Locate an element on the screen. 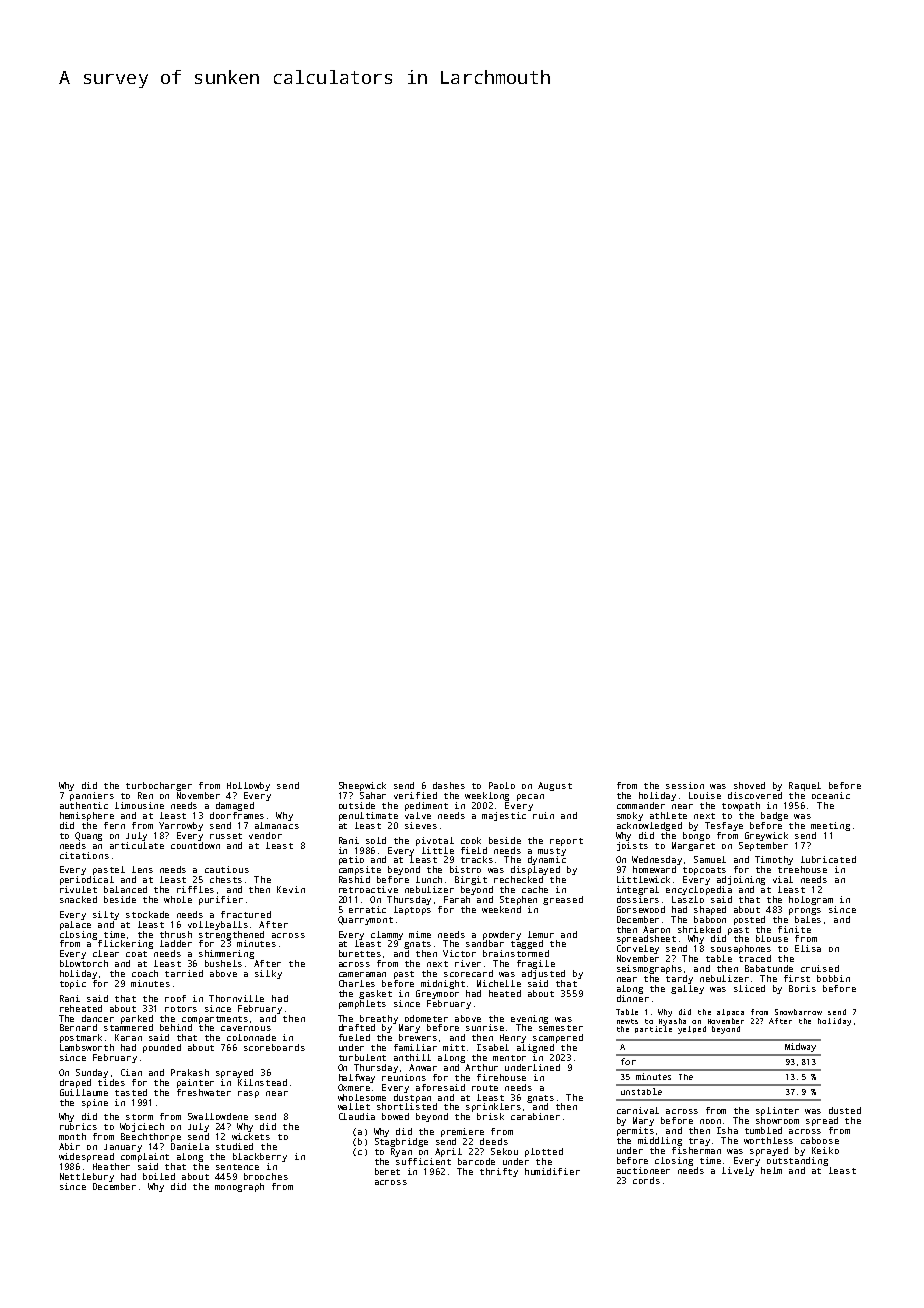 The height and width of the screenshot is (1308, 924). fragile is located at coordinates (536, 964).
